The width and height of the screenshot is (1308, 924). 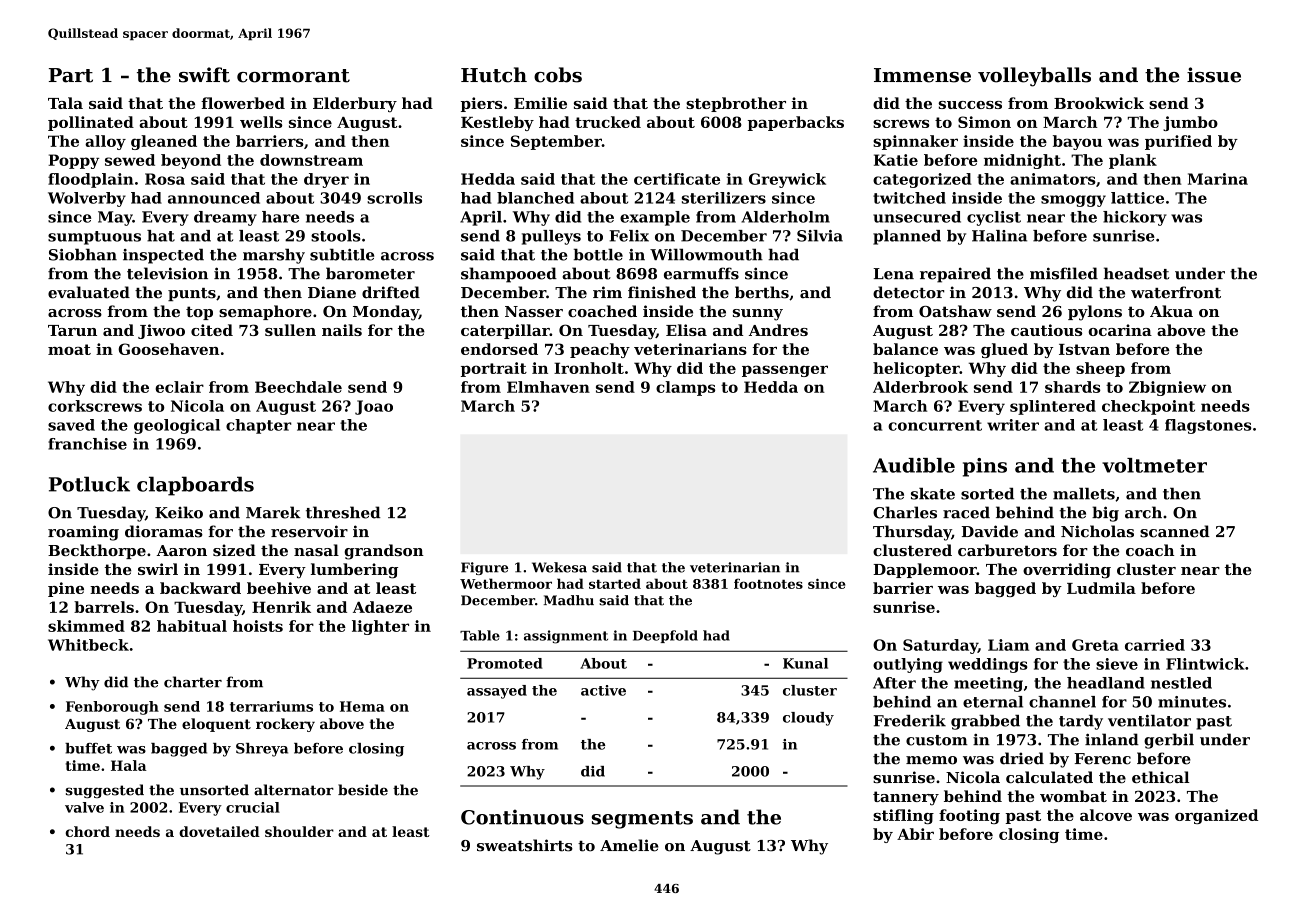 I want to click on stepbrother, so click(x=736, y=104).
